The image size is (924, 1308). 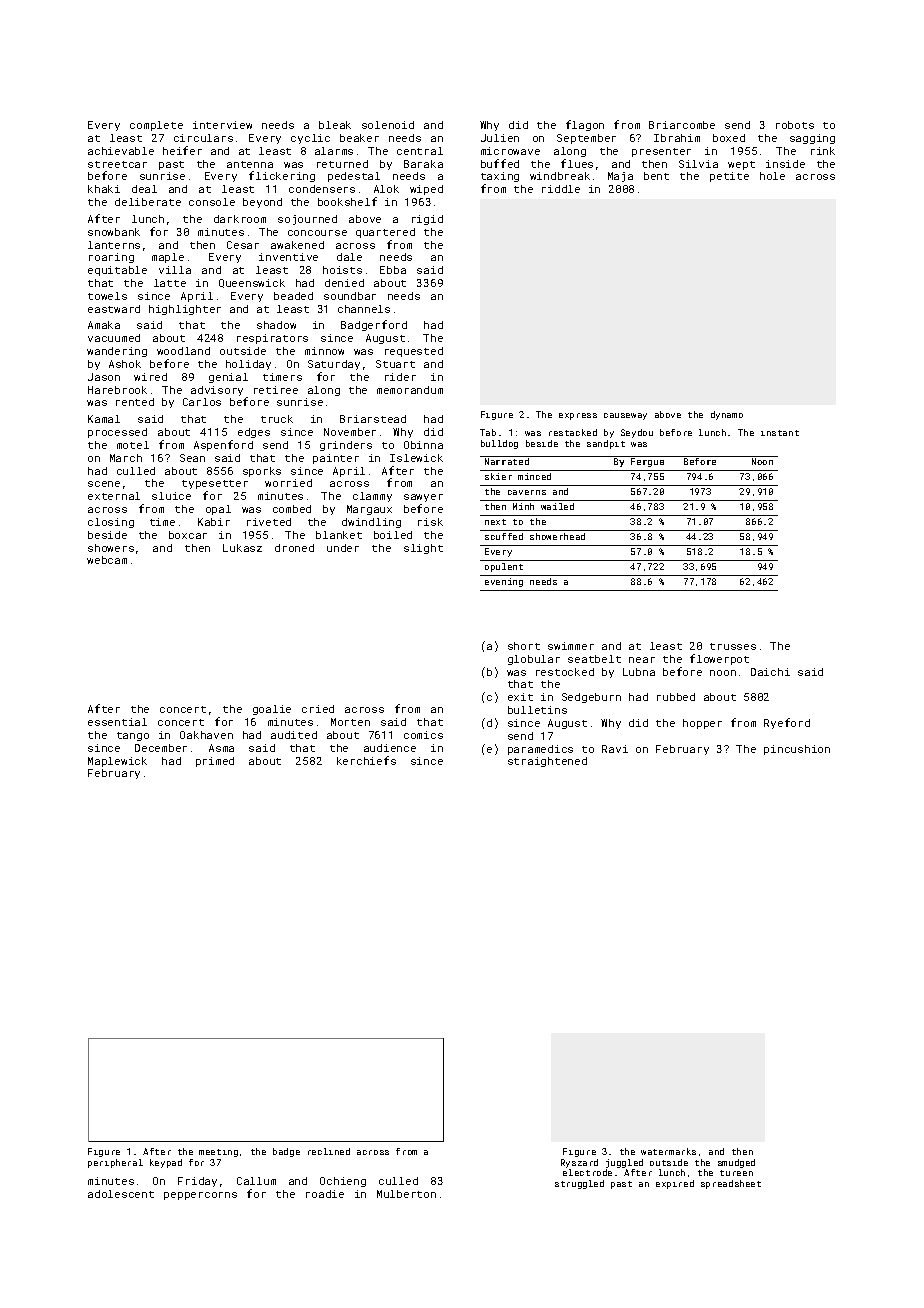 What do you see at coordinates (579, 1163) in the document?
I see `Ryszard` at bounding box center [579, 1163].
